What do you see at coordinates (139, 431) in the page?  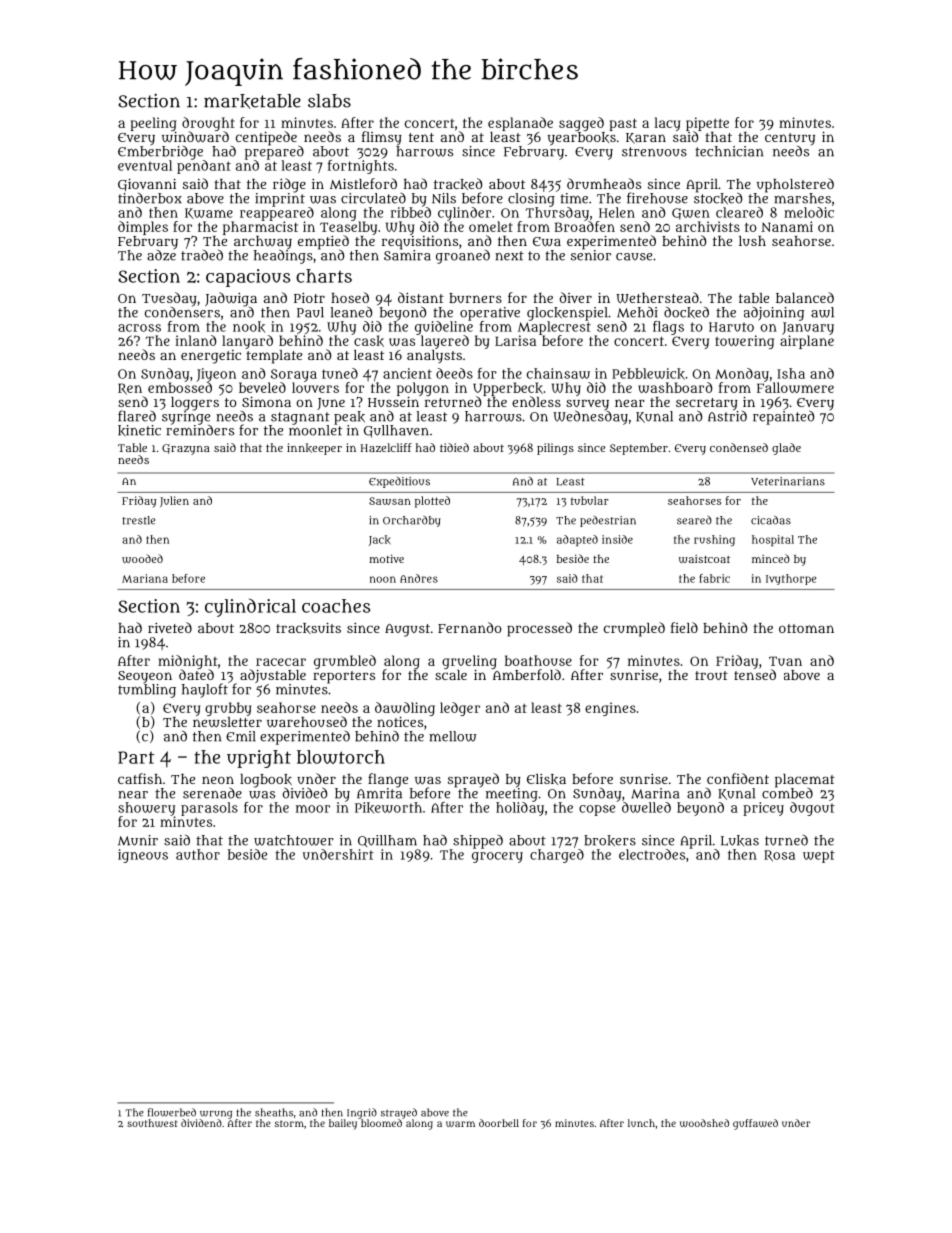 I see `kinetic` at bounding box center [139, 431].
